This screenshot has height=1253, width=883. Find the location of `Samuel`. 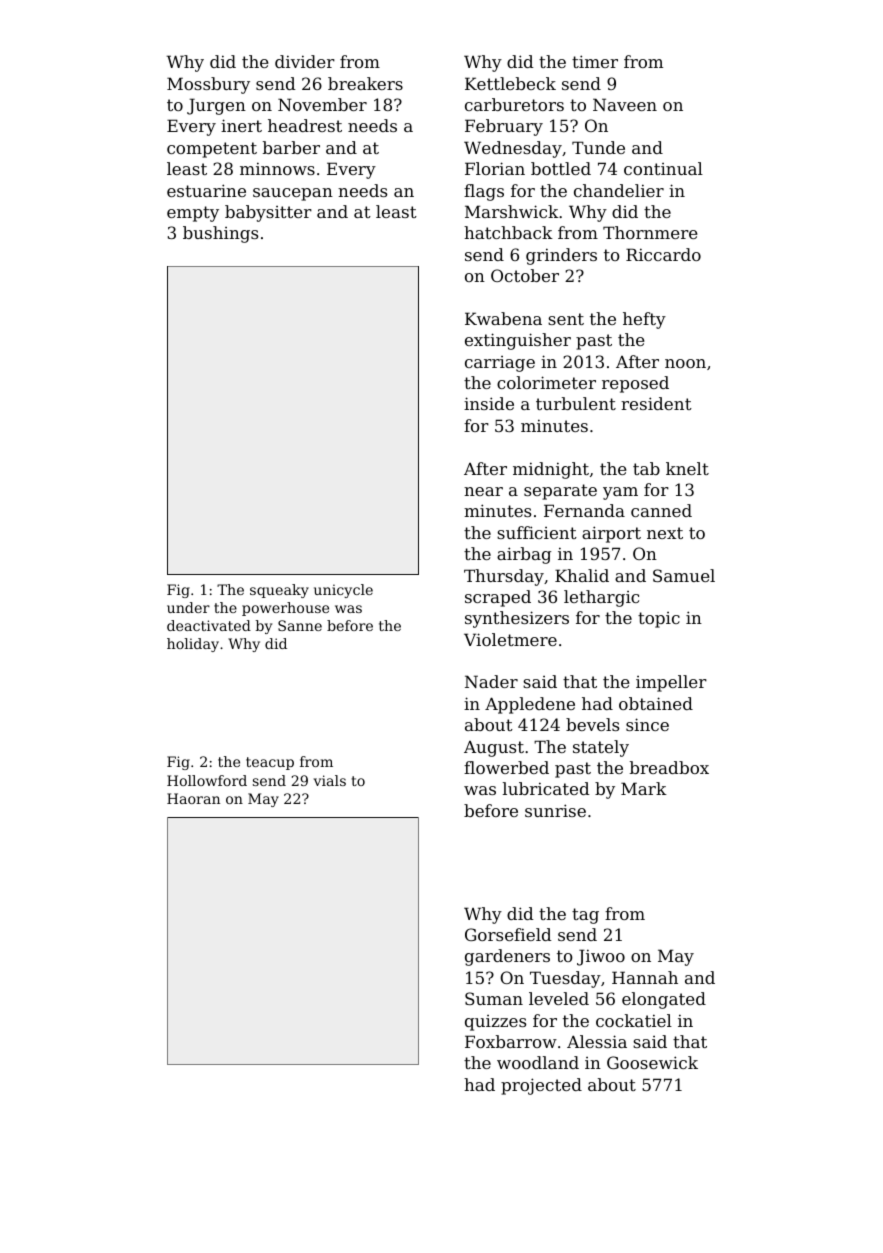

Samuel is located at coordinates (684, 575).
